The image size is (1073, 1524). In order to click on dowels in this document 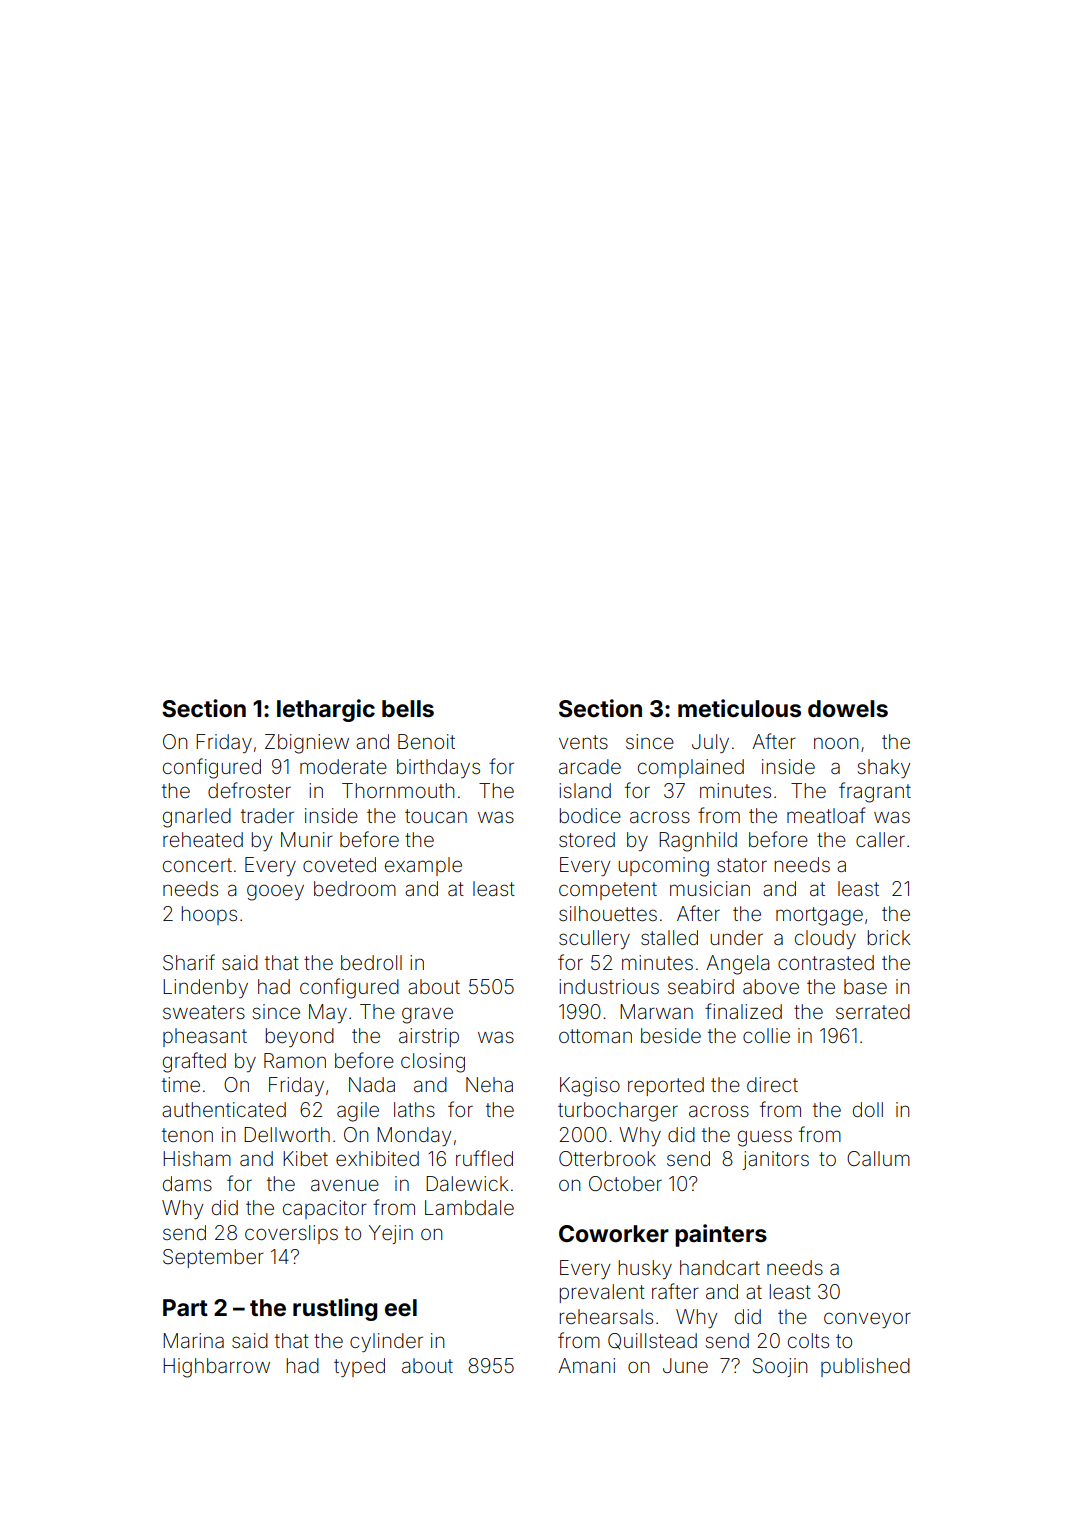, I will do `click(848, 709)`.
